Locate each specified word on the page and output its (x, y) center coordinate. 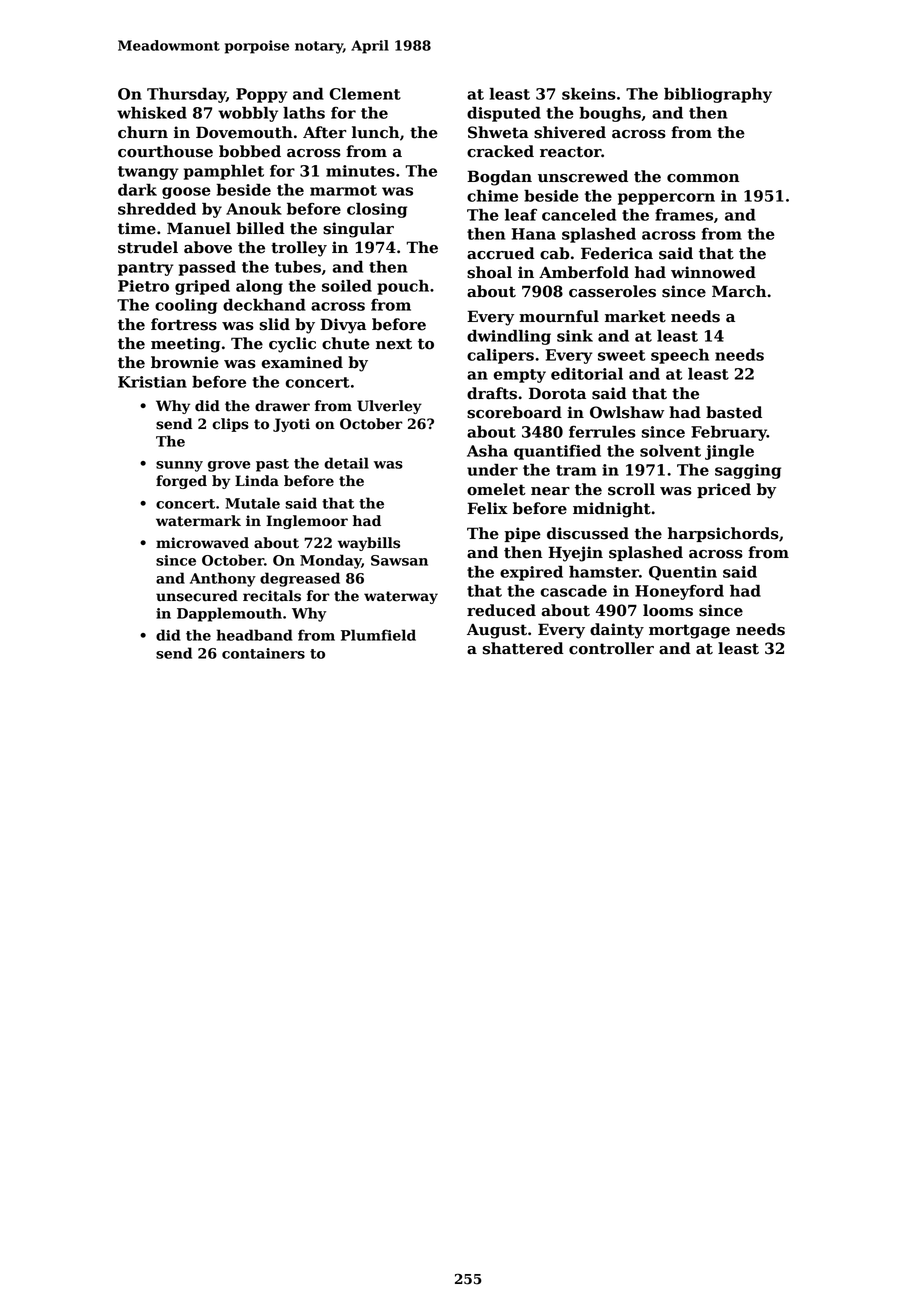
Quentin (683, 573)
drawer (282, 406)
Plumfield (378, 635)
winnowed (713, 272)
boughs (610, 114)
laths (304, 113)
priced (724, 490)
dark (137, 190)
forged (181, 482)
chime (492, 195)
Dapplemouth (229, 614)
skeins (589, 94)
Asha (487, 450)
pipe (522, 534)
